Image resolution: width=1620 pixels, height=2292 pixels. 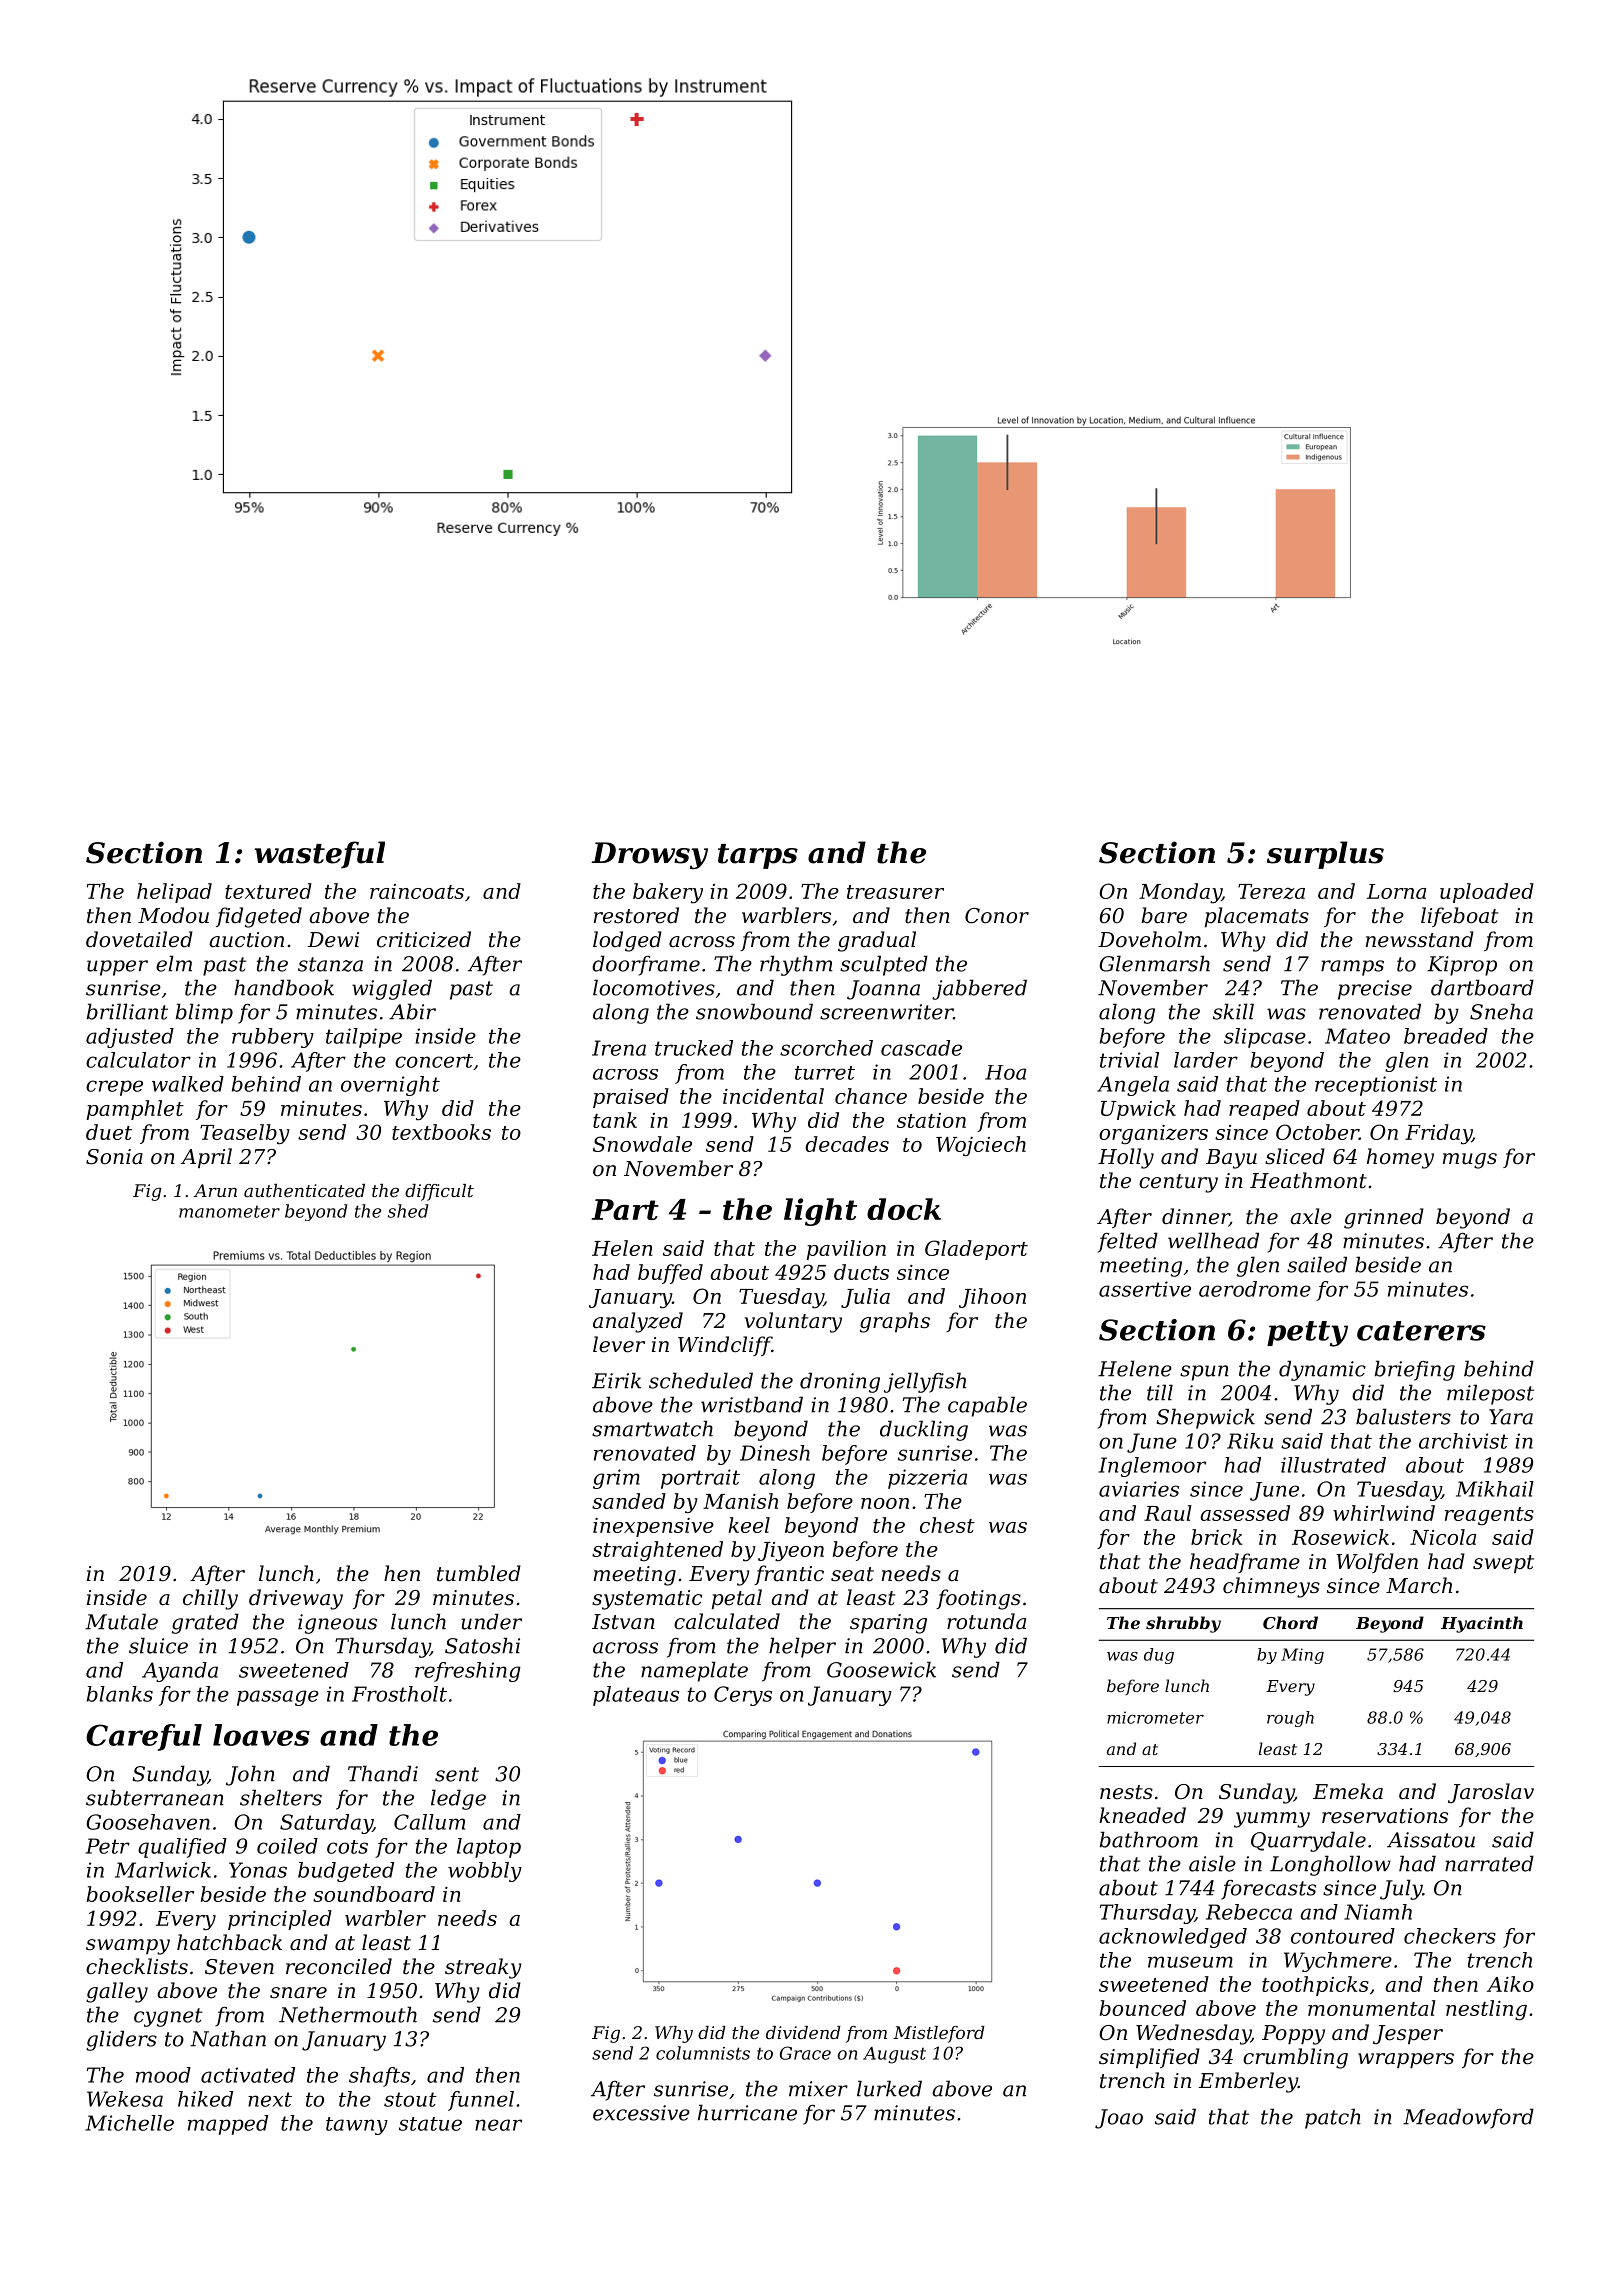 I want to click on Nethermouth, so click(x=348, y=2014).
